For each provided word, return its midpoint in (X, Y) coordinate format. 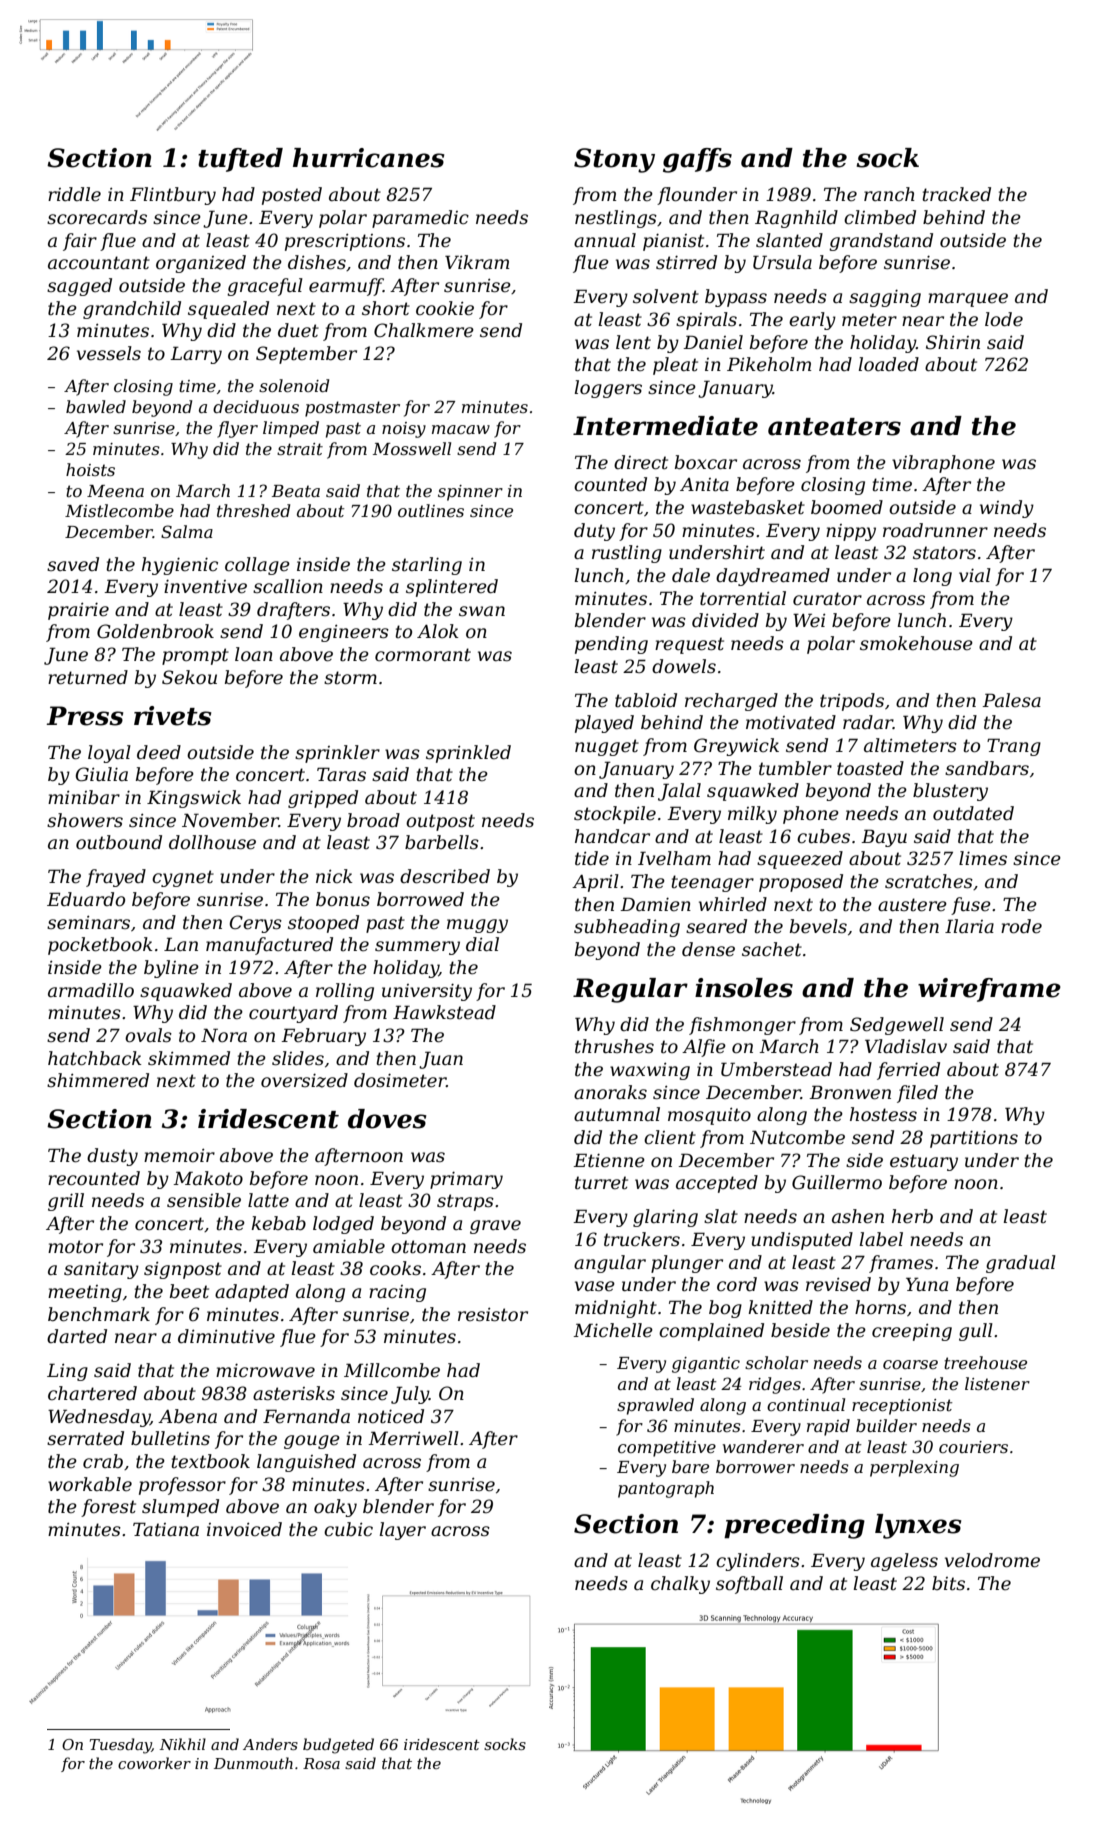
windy (1007, 509)
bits (948, 1583)
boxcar (706, 462)
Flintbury (173, 196)
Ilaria (969, 926)
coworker (154, 1763)
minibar (84, 797)
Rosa (321, 1763)
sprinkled (468, 754)
